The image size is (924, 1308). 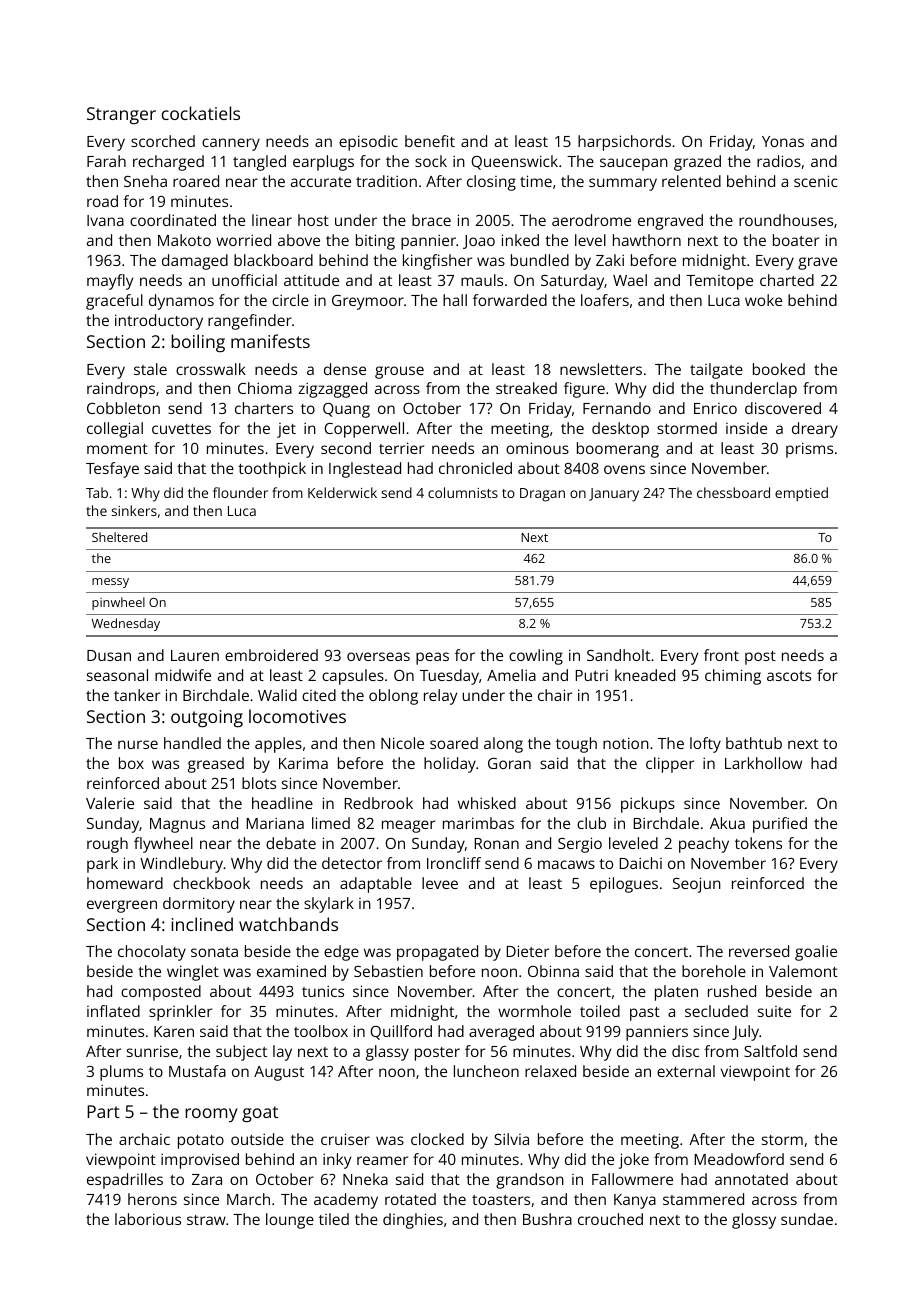 What do you see at coordinates (478, 823) in the screenshot?
I see `marimbas` at bounding box center [478, 823].
